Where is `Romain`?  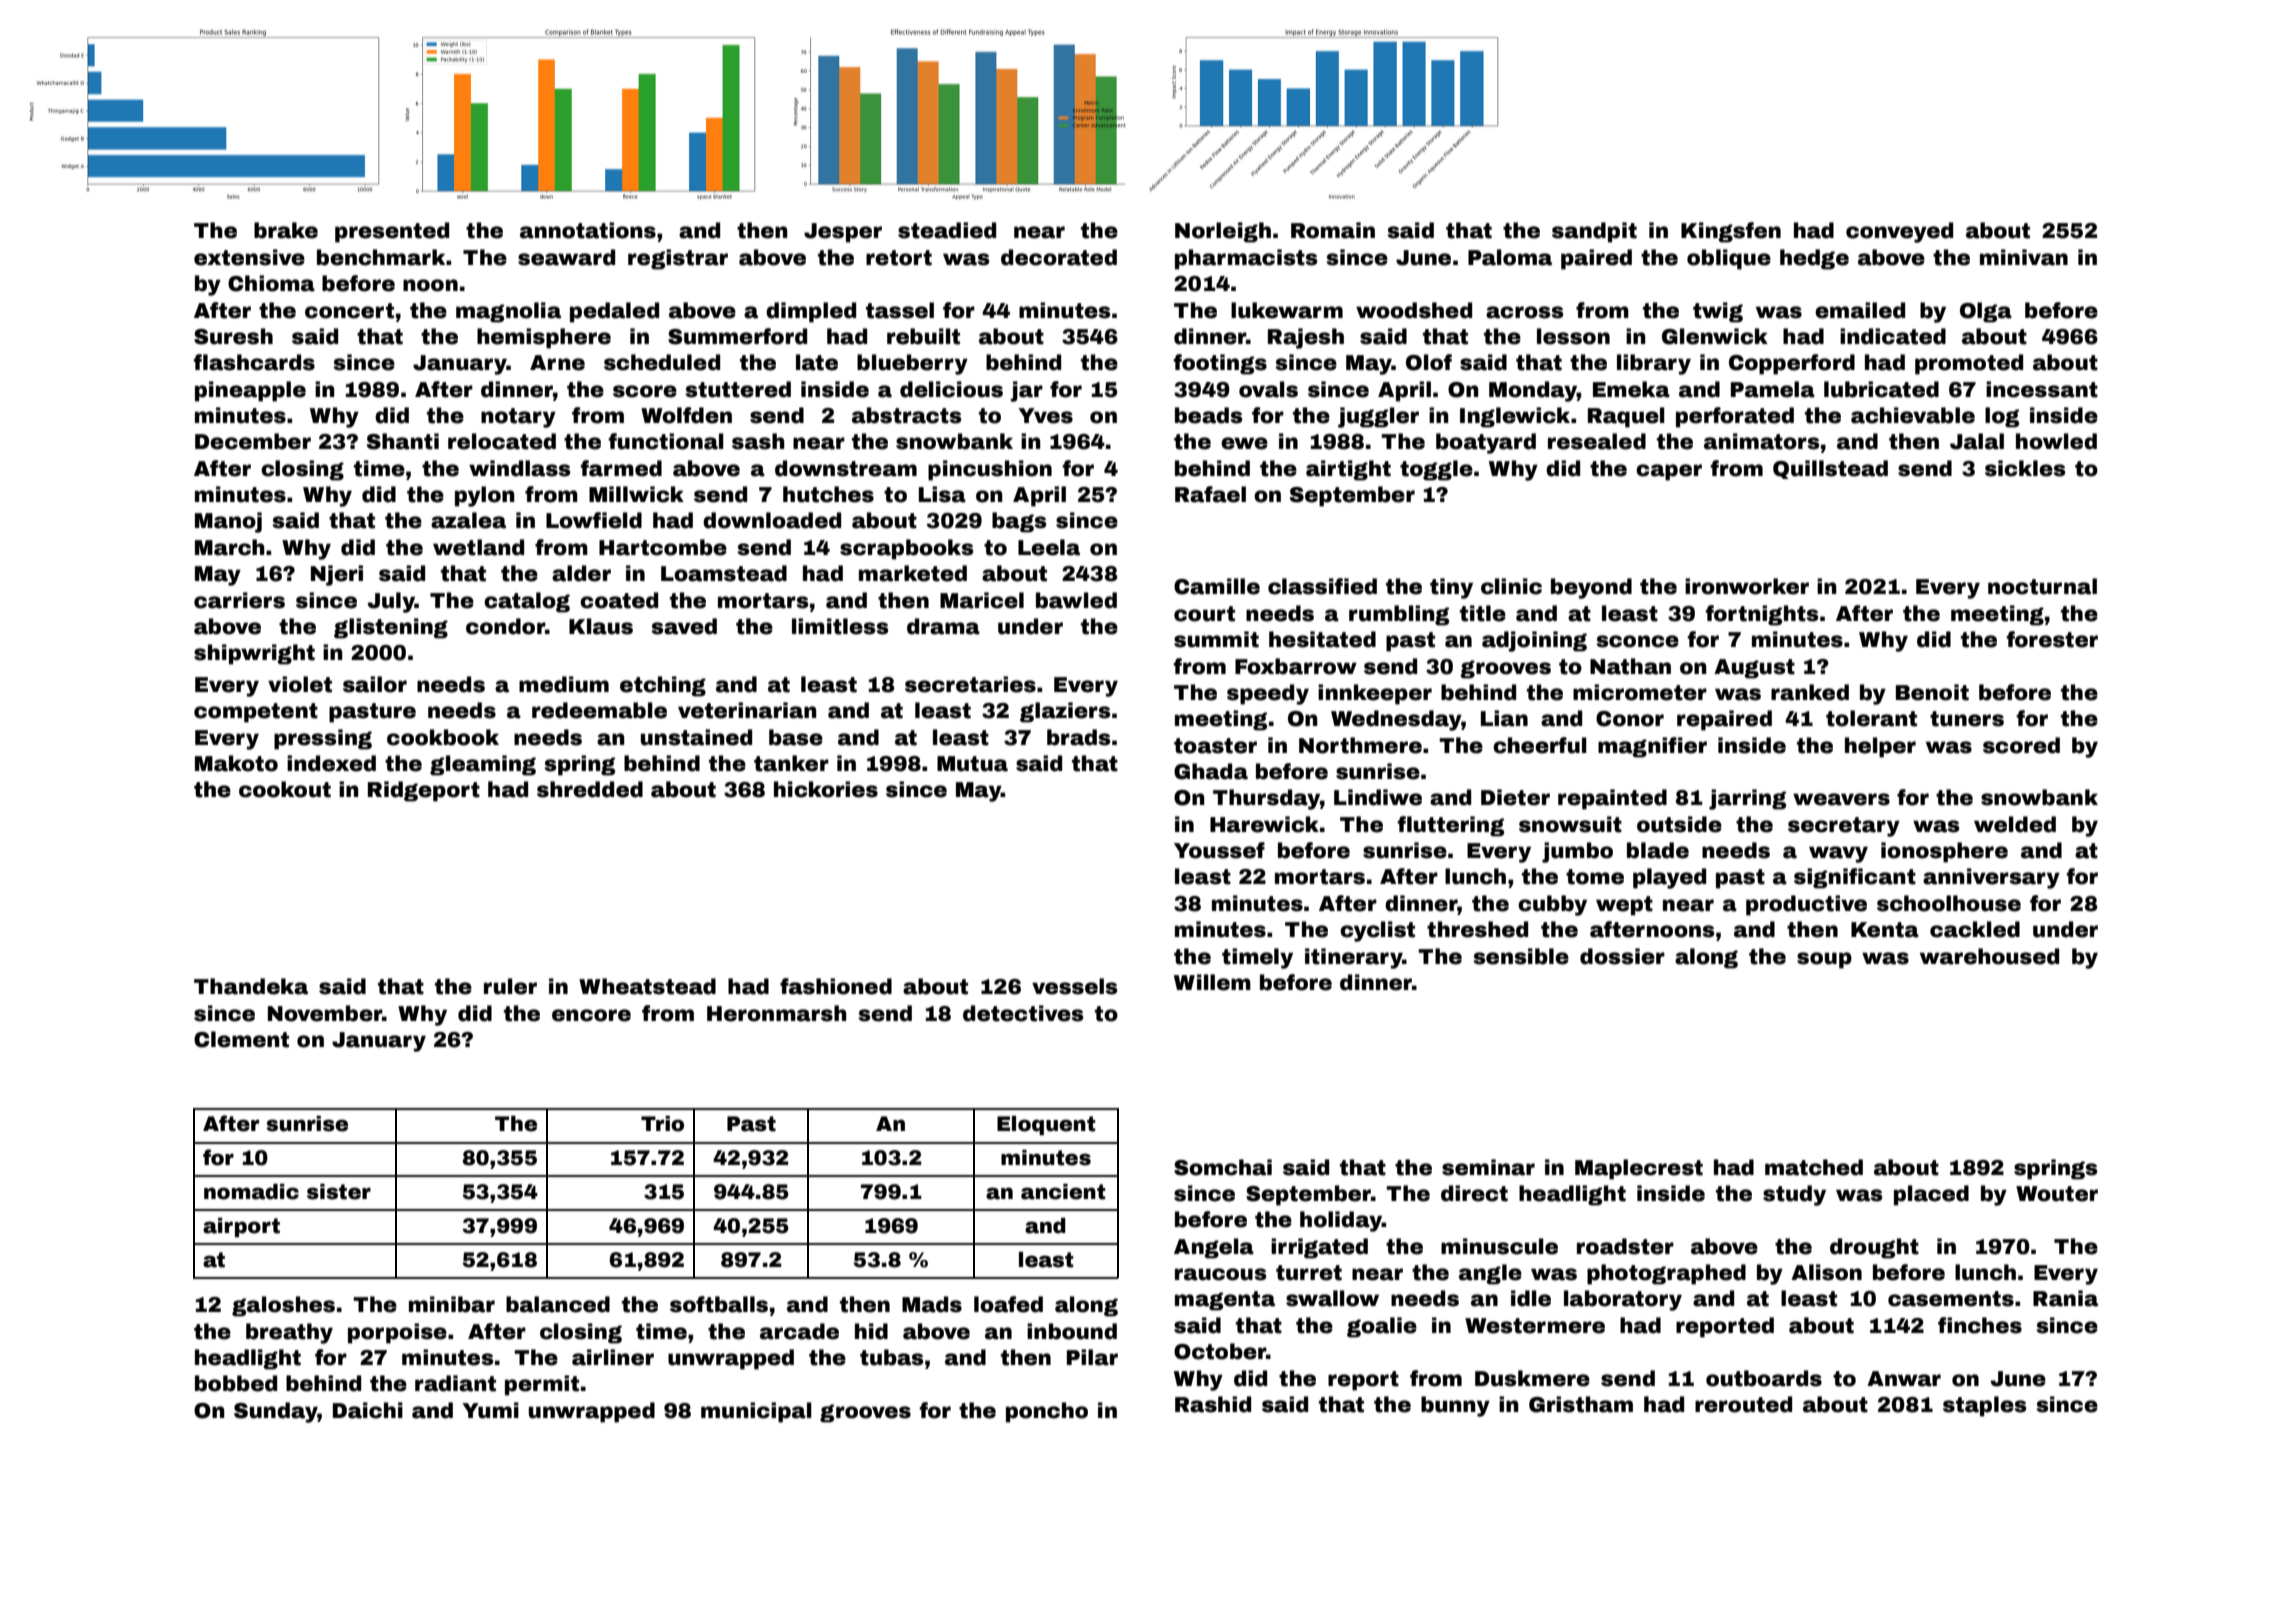 Romain is located at coordinates (1333, 230).
